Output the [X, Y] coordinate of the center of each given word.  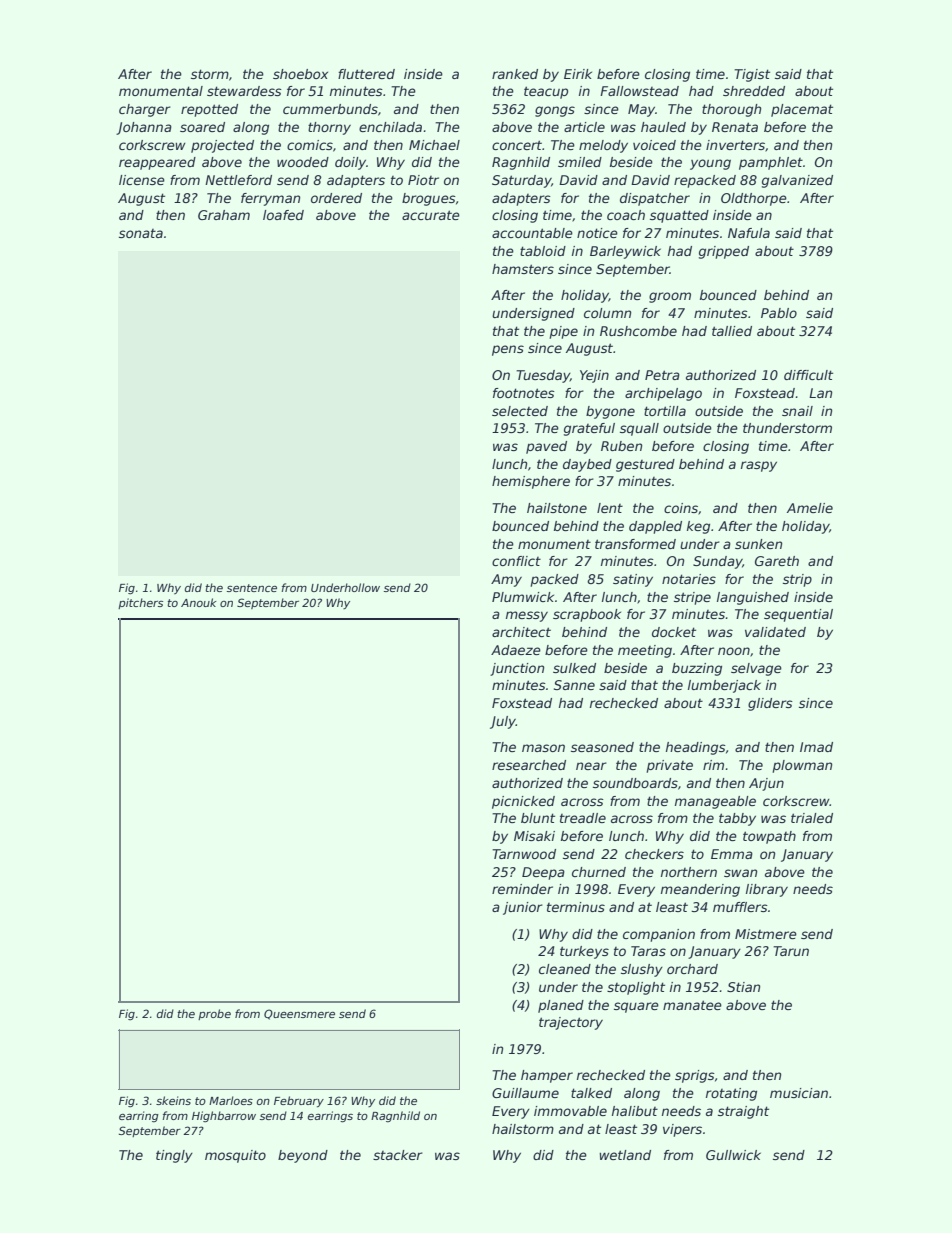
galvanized [797, 181]
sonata [141, 233]
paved [546, 447]
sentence [252, 588]
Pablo [779, 313]
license [142, 180]
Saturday [521, 181]
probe [214, 1014]
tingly [174, 1156]
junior [523, 908]
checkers [654, 854]
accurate [431, 215]
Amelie [810, 508]
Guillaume [525, 1093]
